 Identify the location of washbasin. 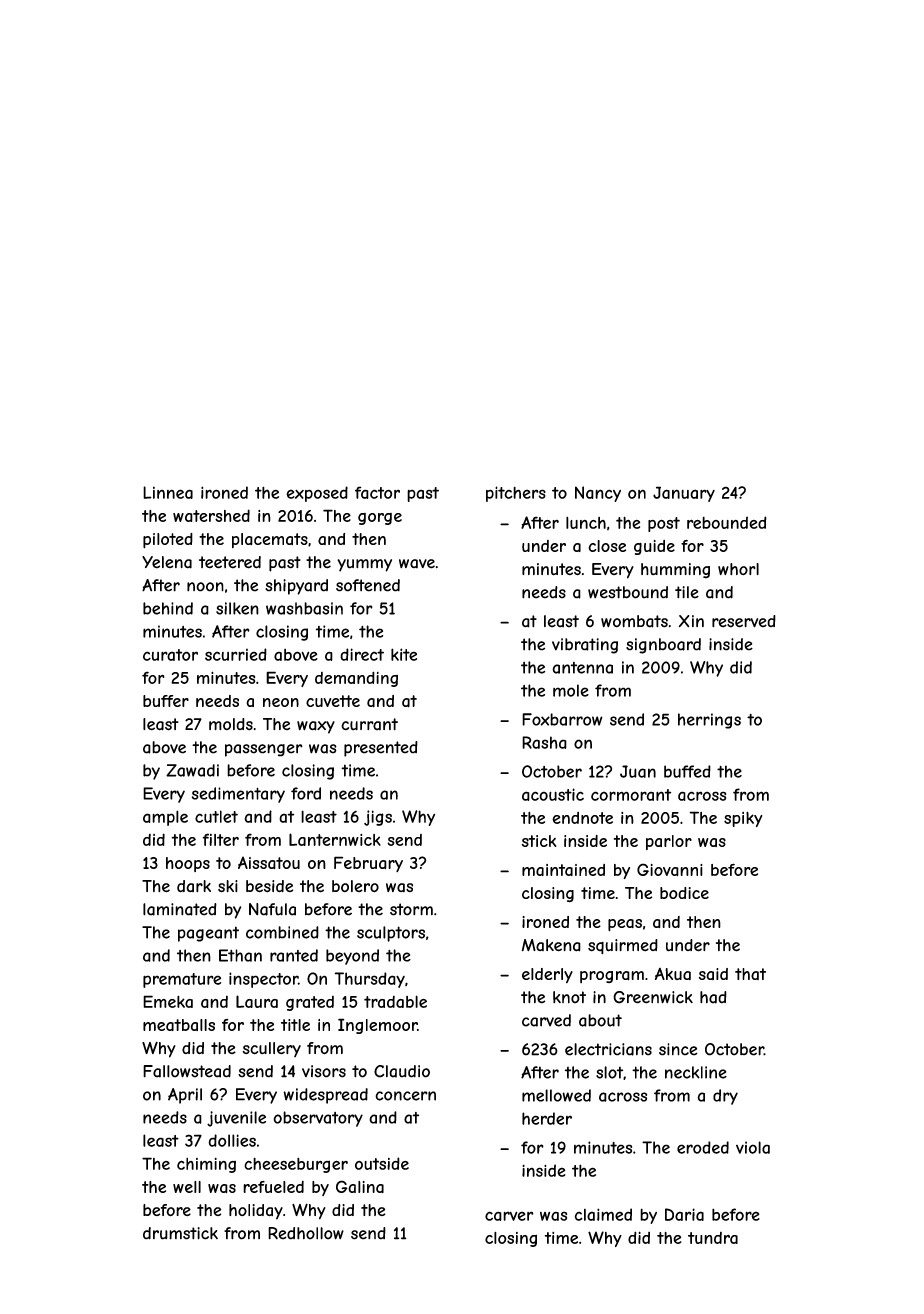
(304, 608).
